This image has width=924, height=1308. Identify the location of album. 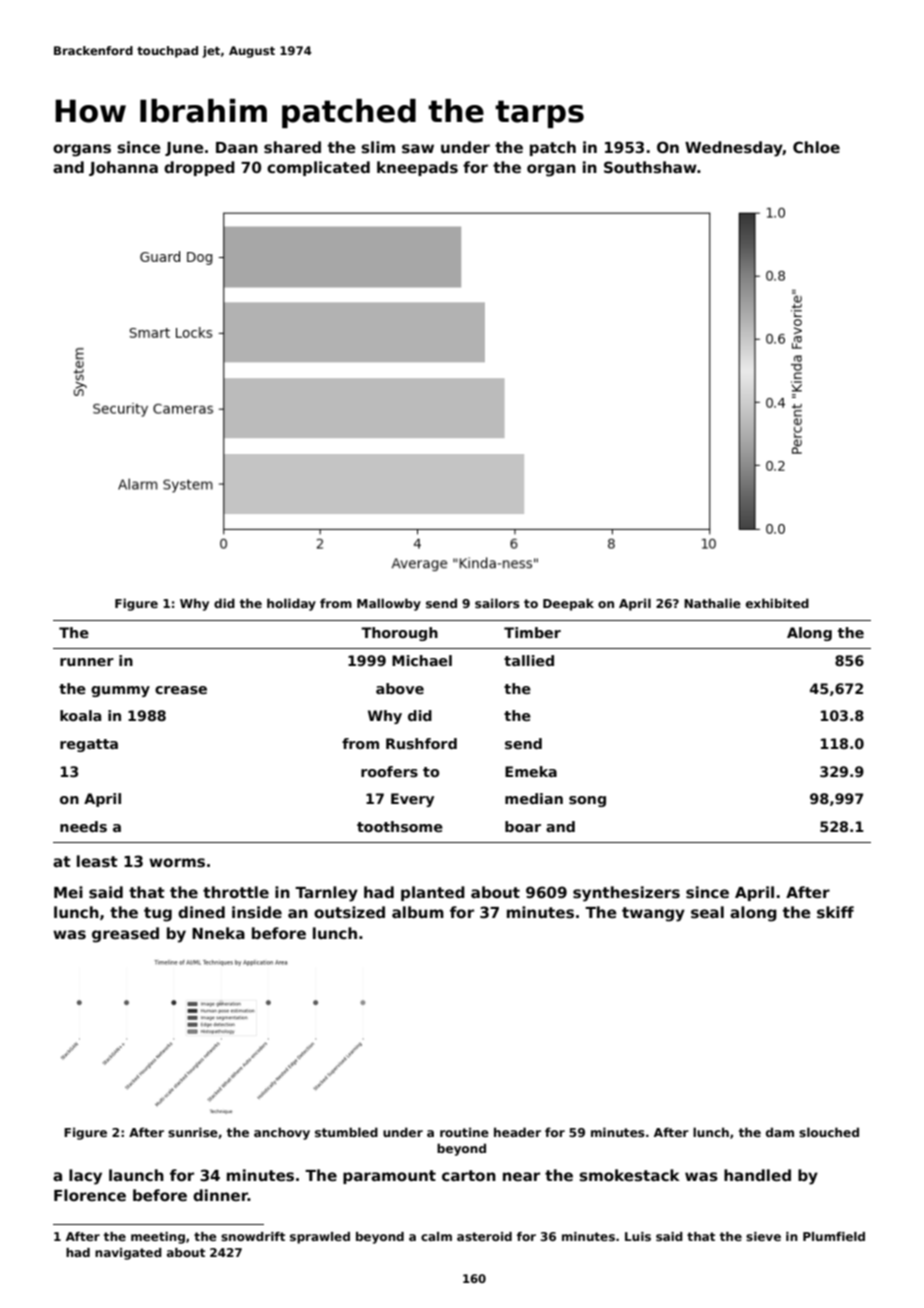
(418, 912).
